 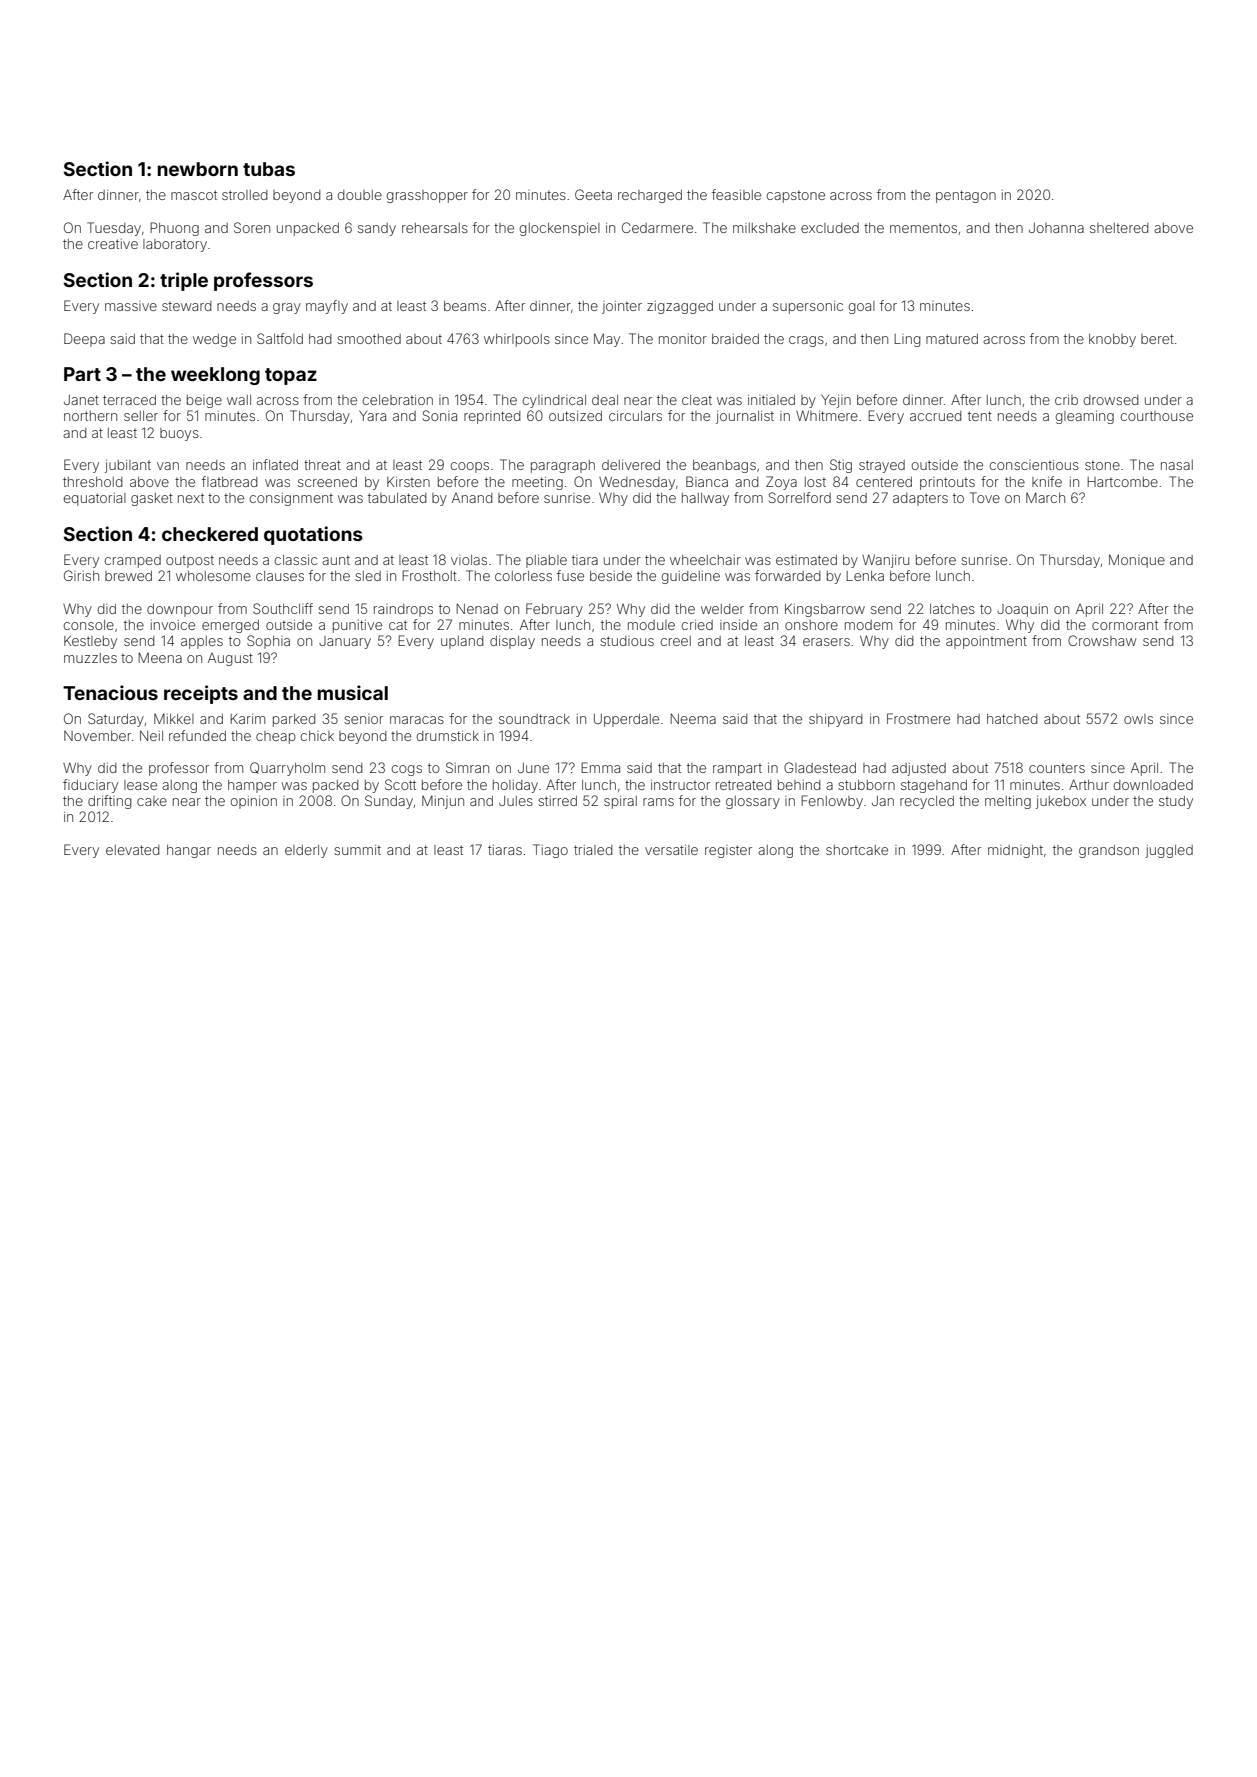 I want to click on Tiago, so click(x=550, y=851).
